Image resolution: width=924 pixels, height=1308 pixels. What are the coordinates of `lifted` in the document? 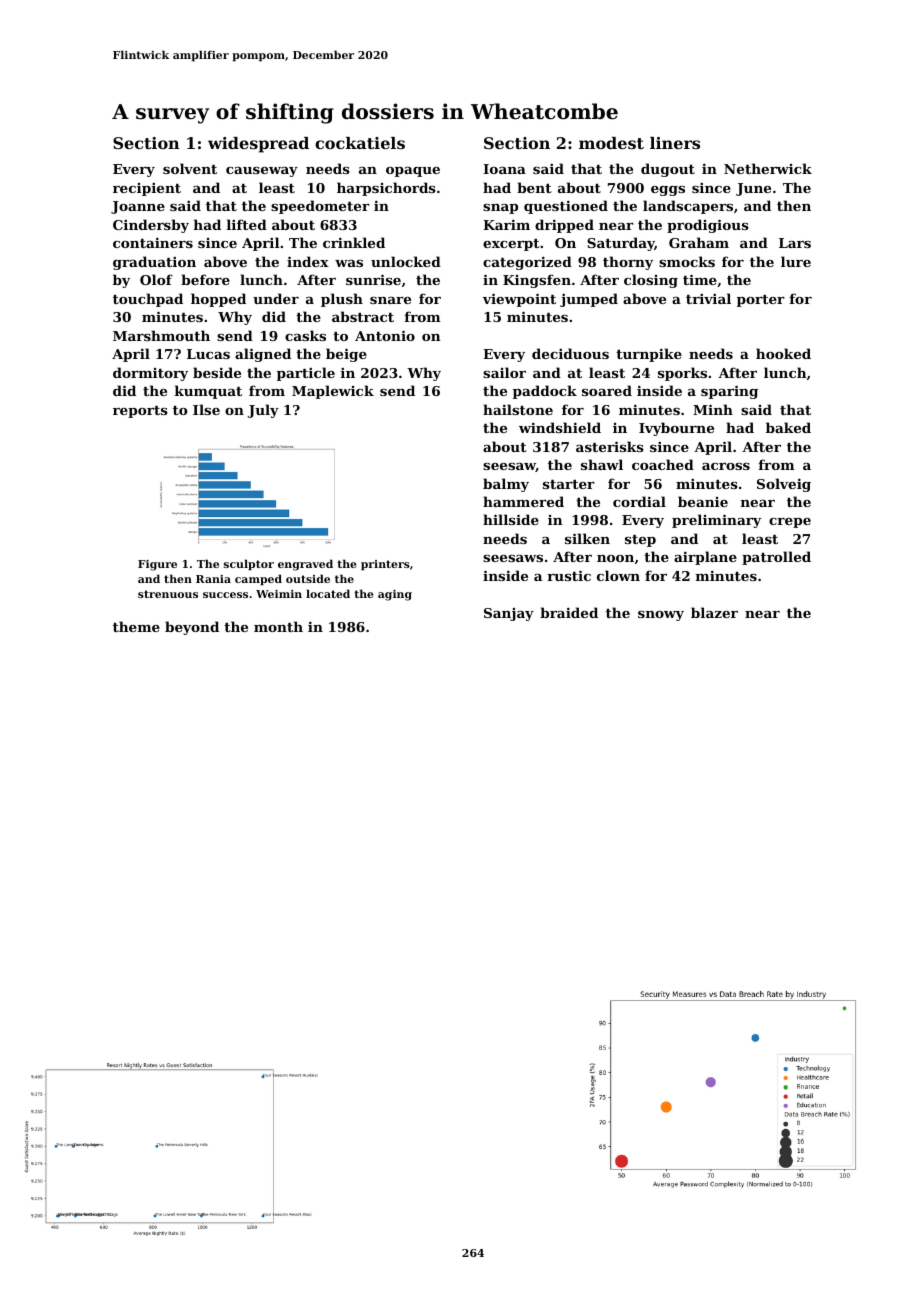 It's located at (247, 224).
